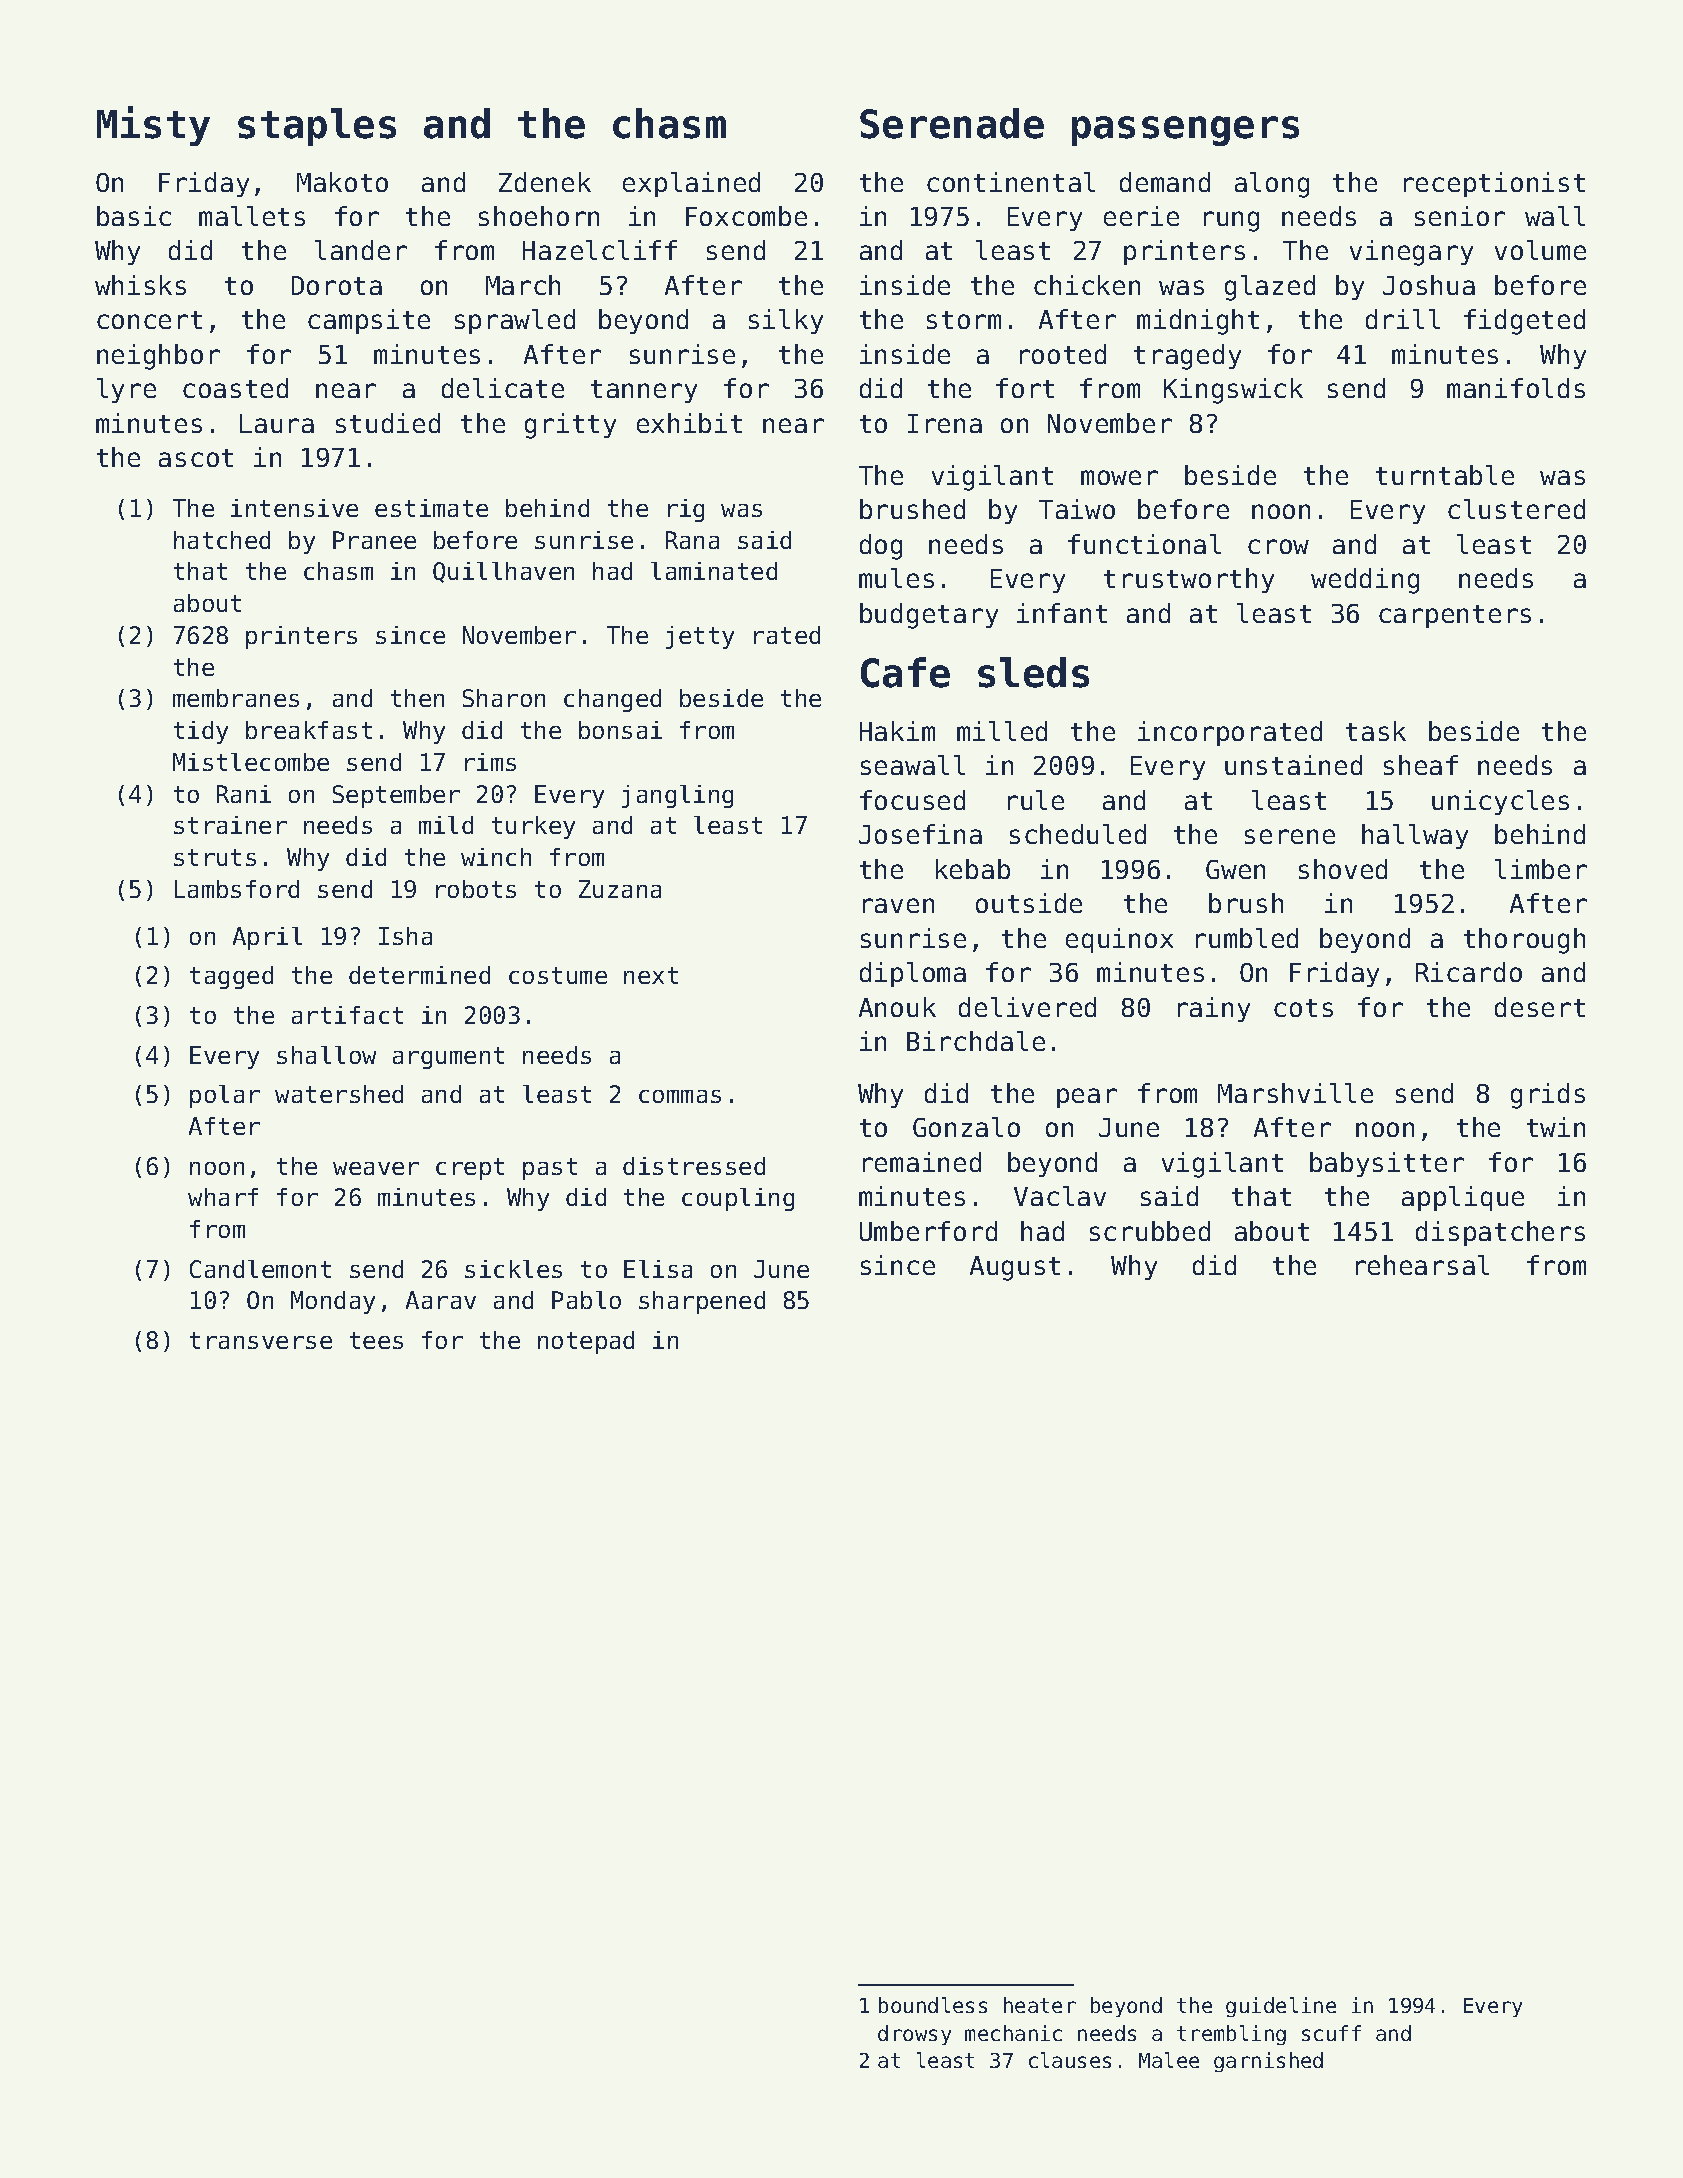 The image size is (1683, 2178). I want to click on tees, so click(376, 1340).
